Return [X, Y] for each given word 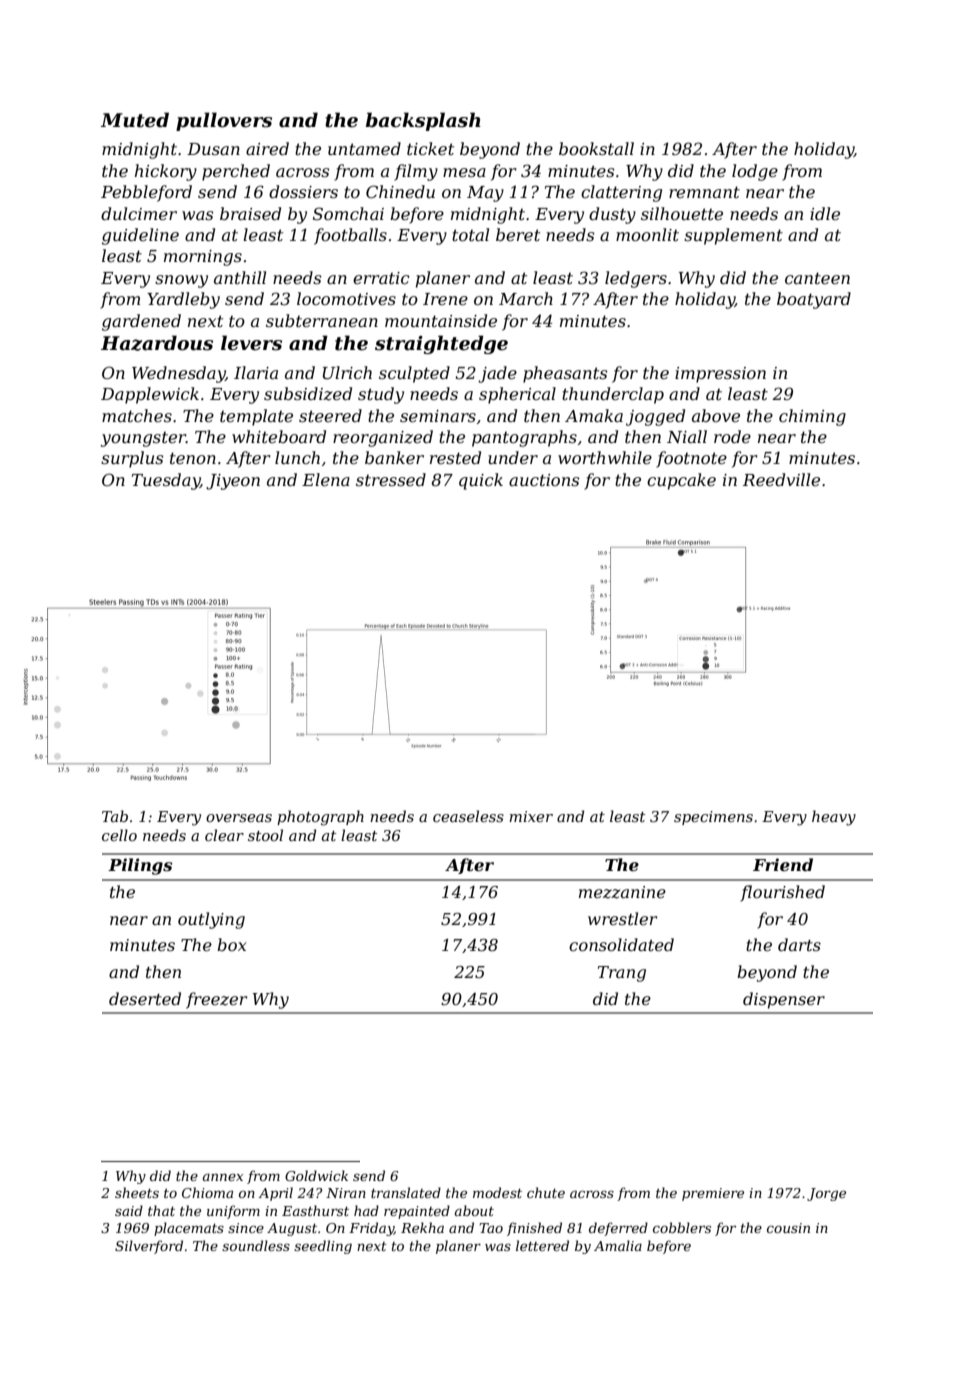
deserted [145, 998]
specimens [713, 818]
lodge [755, 172]
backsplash [423, 121]
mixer [531, 816]
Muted [135, 120]
